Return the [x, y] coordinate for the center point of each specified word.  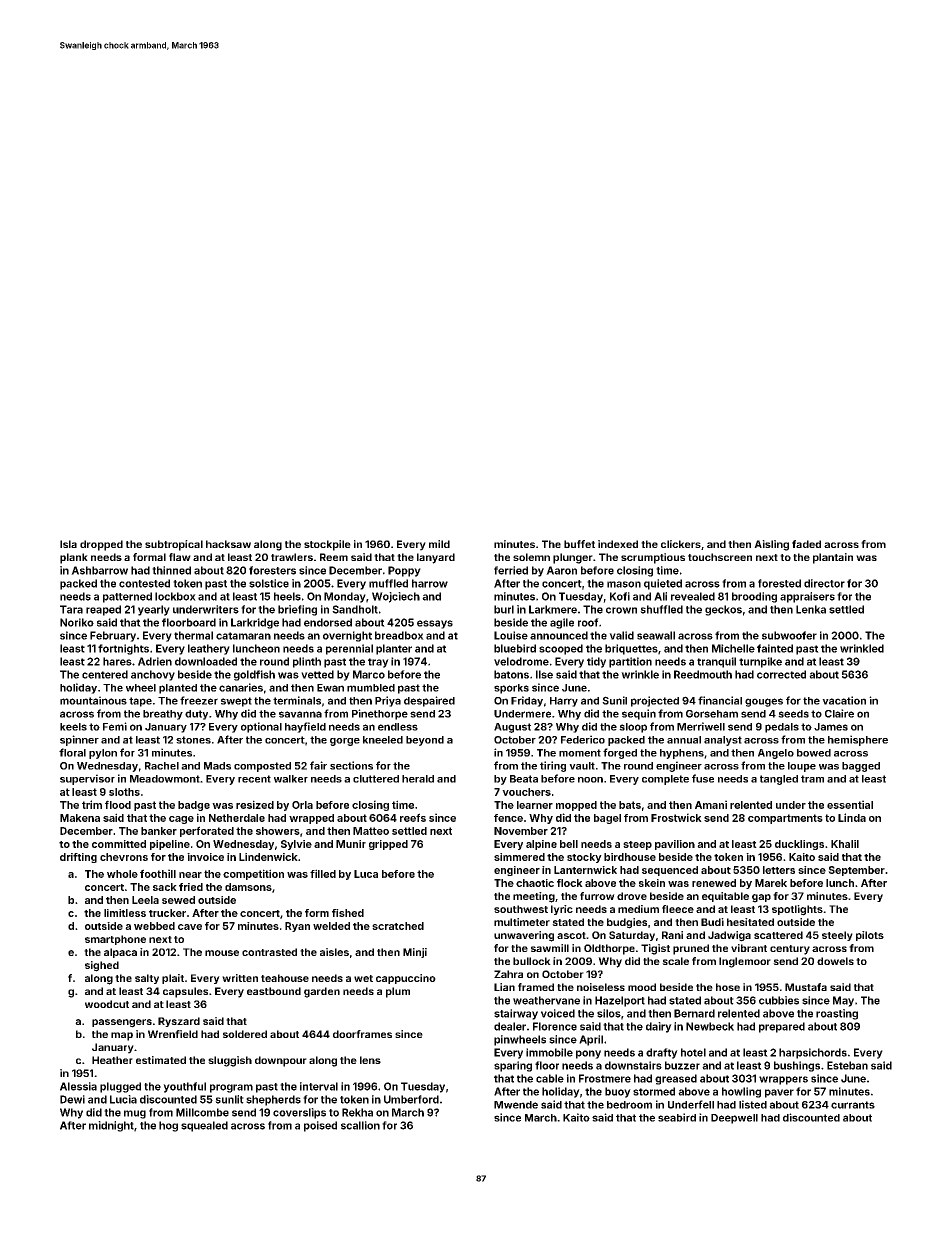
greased [676, 1079]
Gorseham [712, 714]
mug [135, 1114]
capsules [185, 992]
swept [236, 702]
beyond [425, 741]
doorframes [362, 1034]
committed [119, 844]
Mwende [516, 1105]
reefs [413, 817]
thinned [171, 570]
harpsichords [813, 1053]
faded [806, 544]
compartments [785, 819]
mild [439, 544]
